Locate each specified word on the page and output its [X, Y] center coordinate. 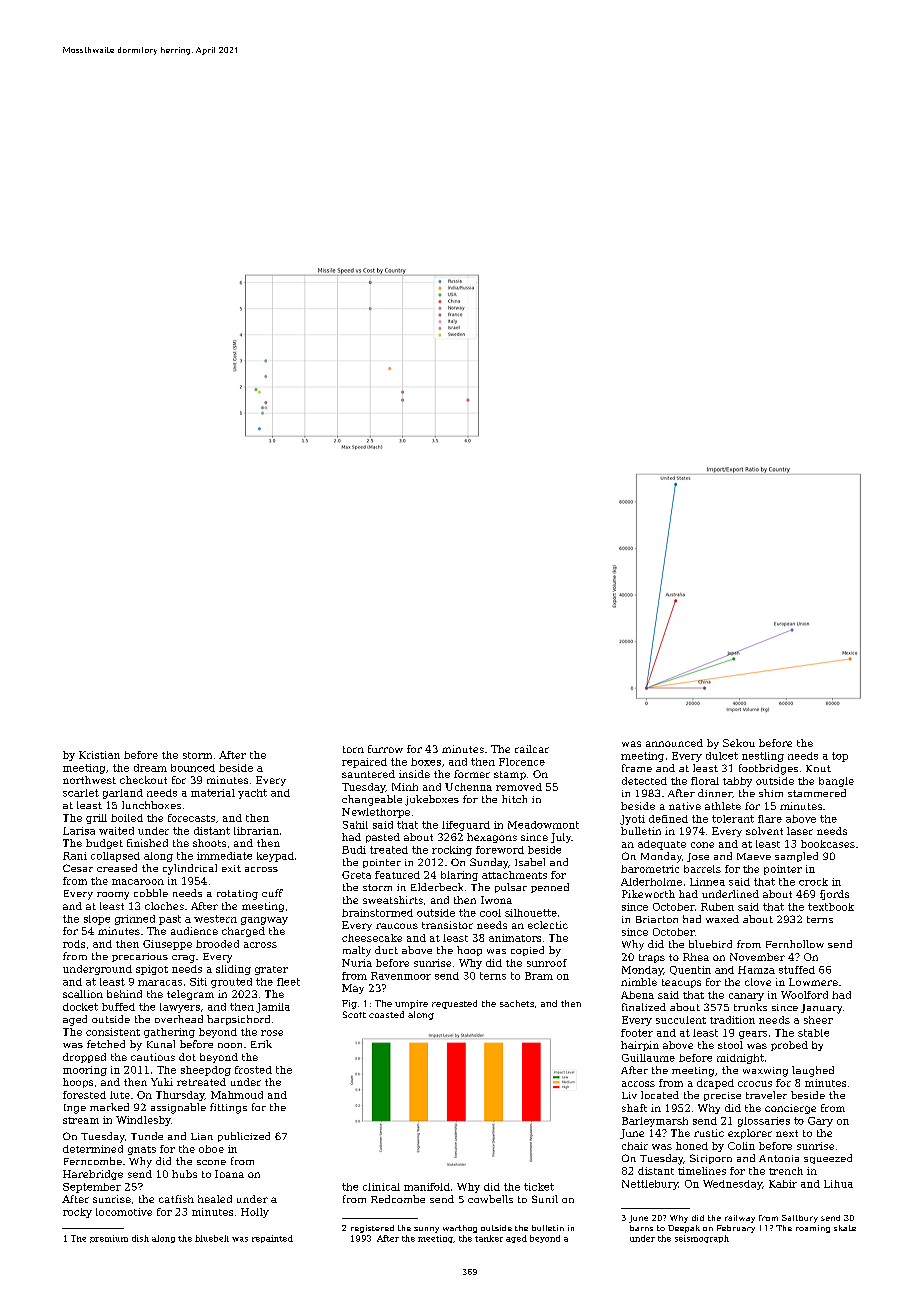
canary [746, 997]
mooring [85, 1071]
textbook [831, 907]
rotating [237, 895]
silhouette [531, 913]
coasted [386, 1014]
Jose [698, 857]
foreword [500, 850]
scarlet [81, 793]
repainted [272, 1239]
